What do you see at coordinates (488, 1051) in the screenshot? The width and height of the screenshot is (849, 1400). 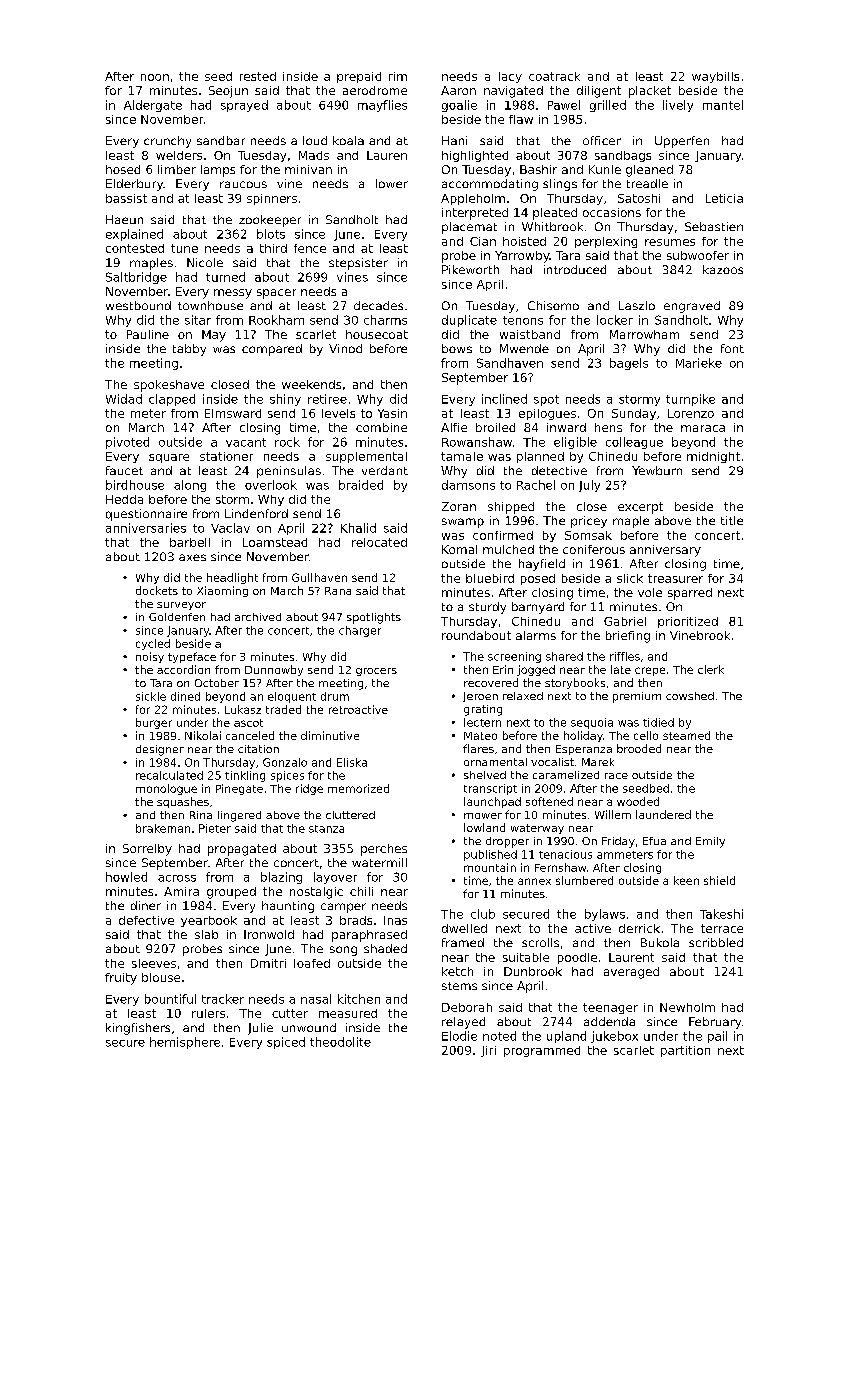 I see `Jiri` at bounding box center [488, 1051].
